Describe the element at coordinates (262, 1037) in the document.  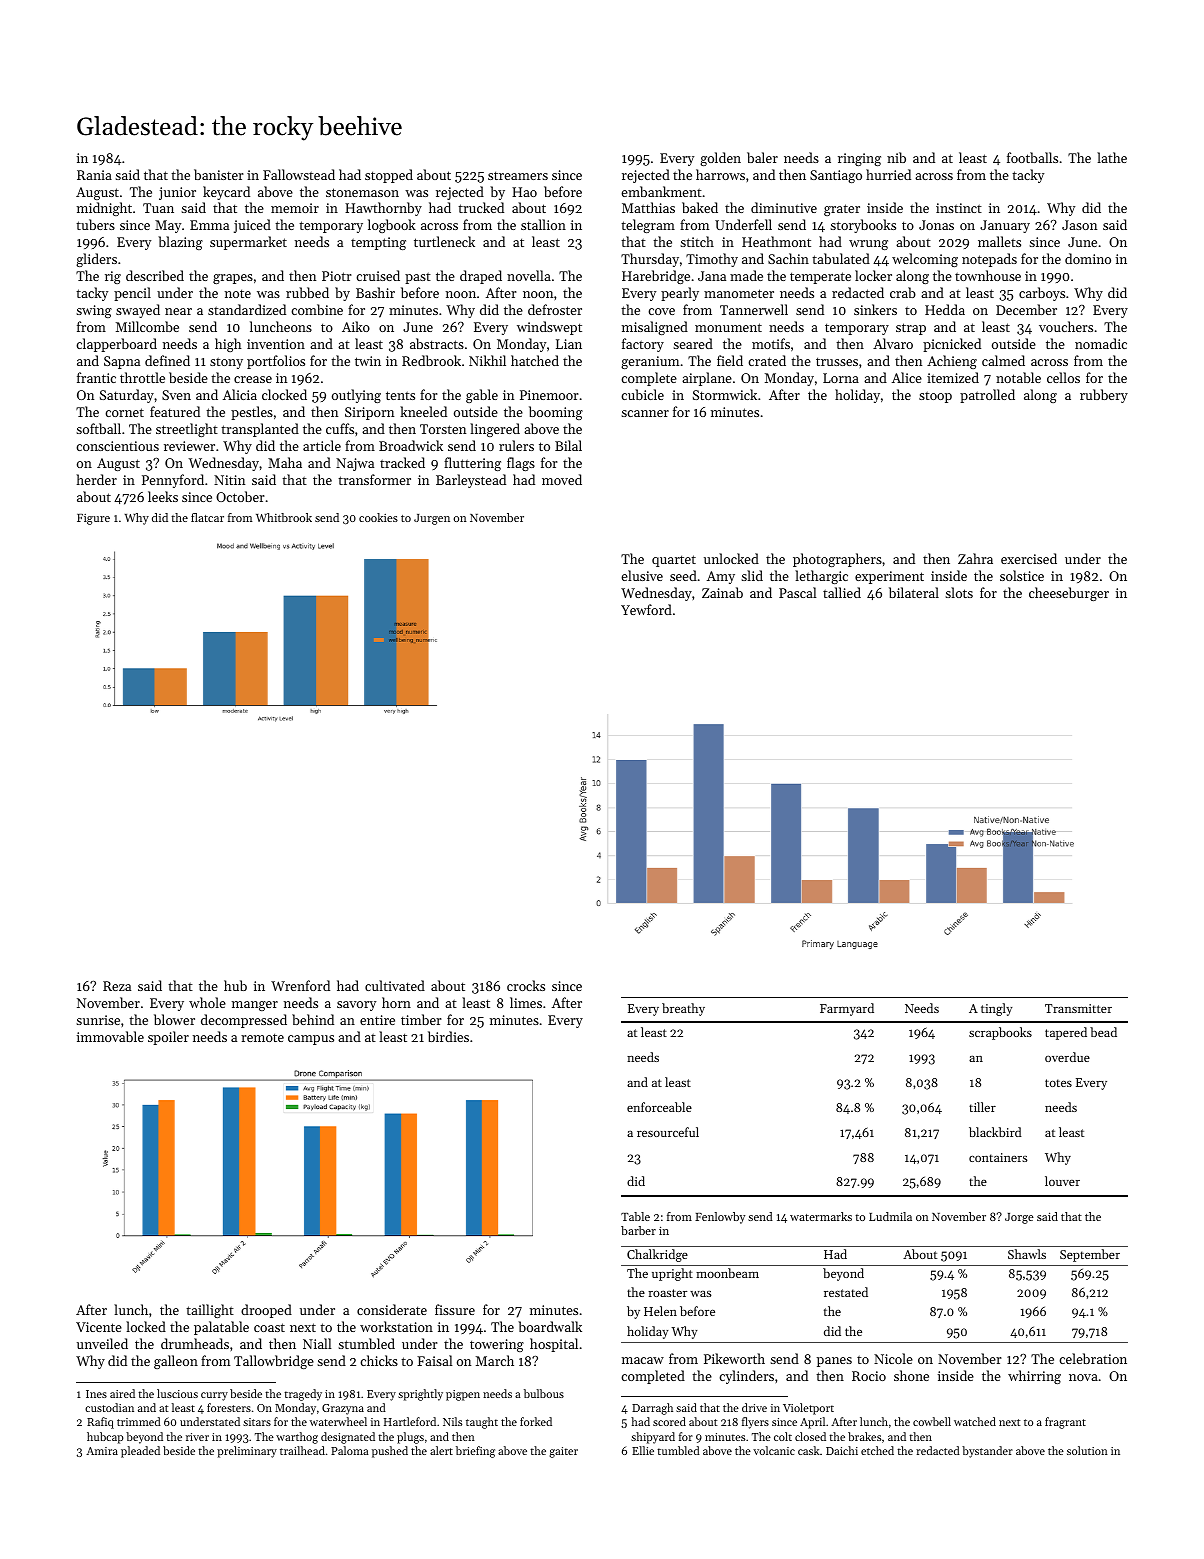
I see `remote` at that location.
